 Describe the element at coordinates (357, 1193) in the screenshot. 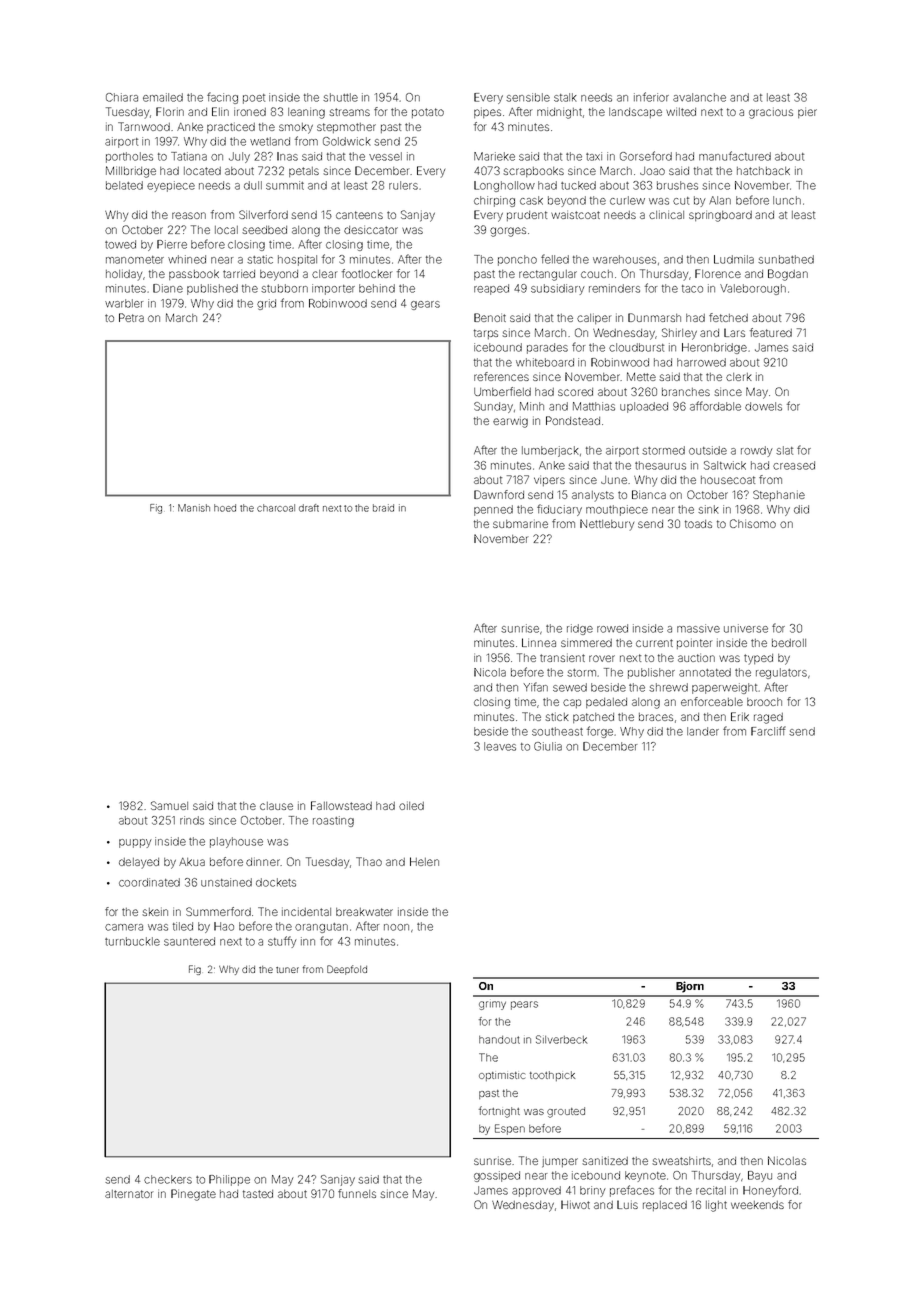

I see `funnels` at that location.
